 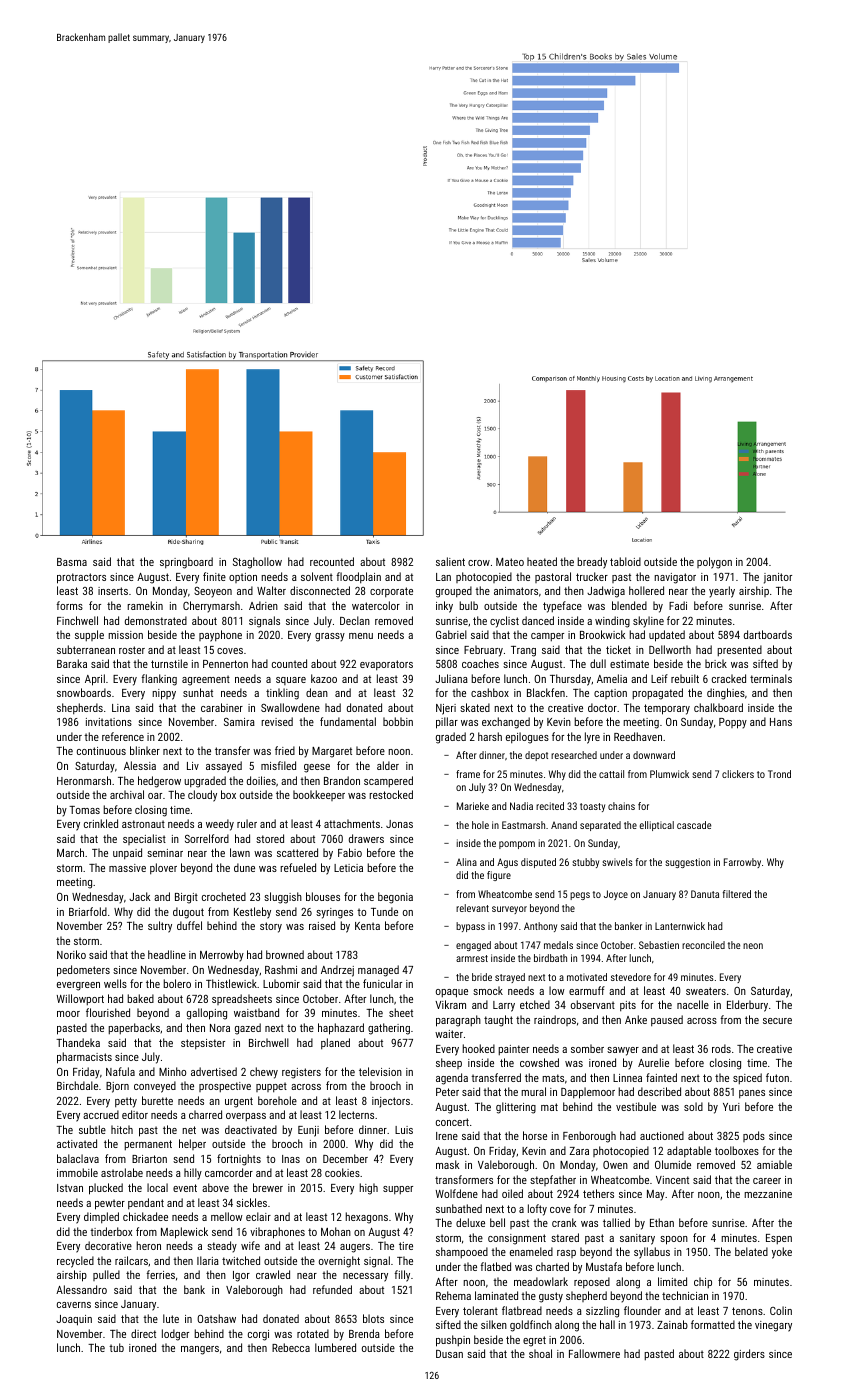 I want to click on smock, so click(x=488, y=990).
